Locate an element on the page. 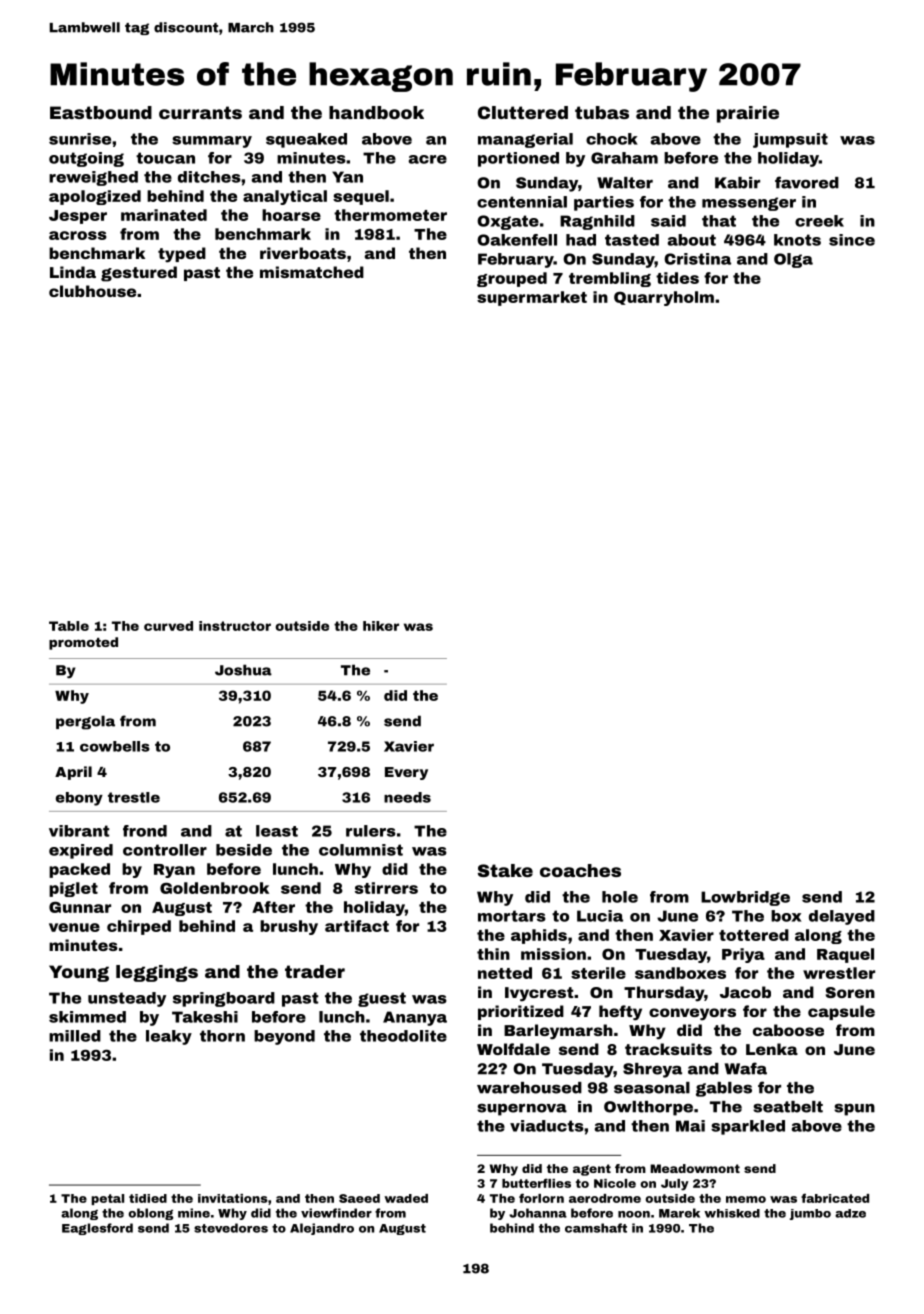 The height and width of the document is (1314, 924). sunrise is located at coordinates (80, 139).
